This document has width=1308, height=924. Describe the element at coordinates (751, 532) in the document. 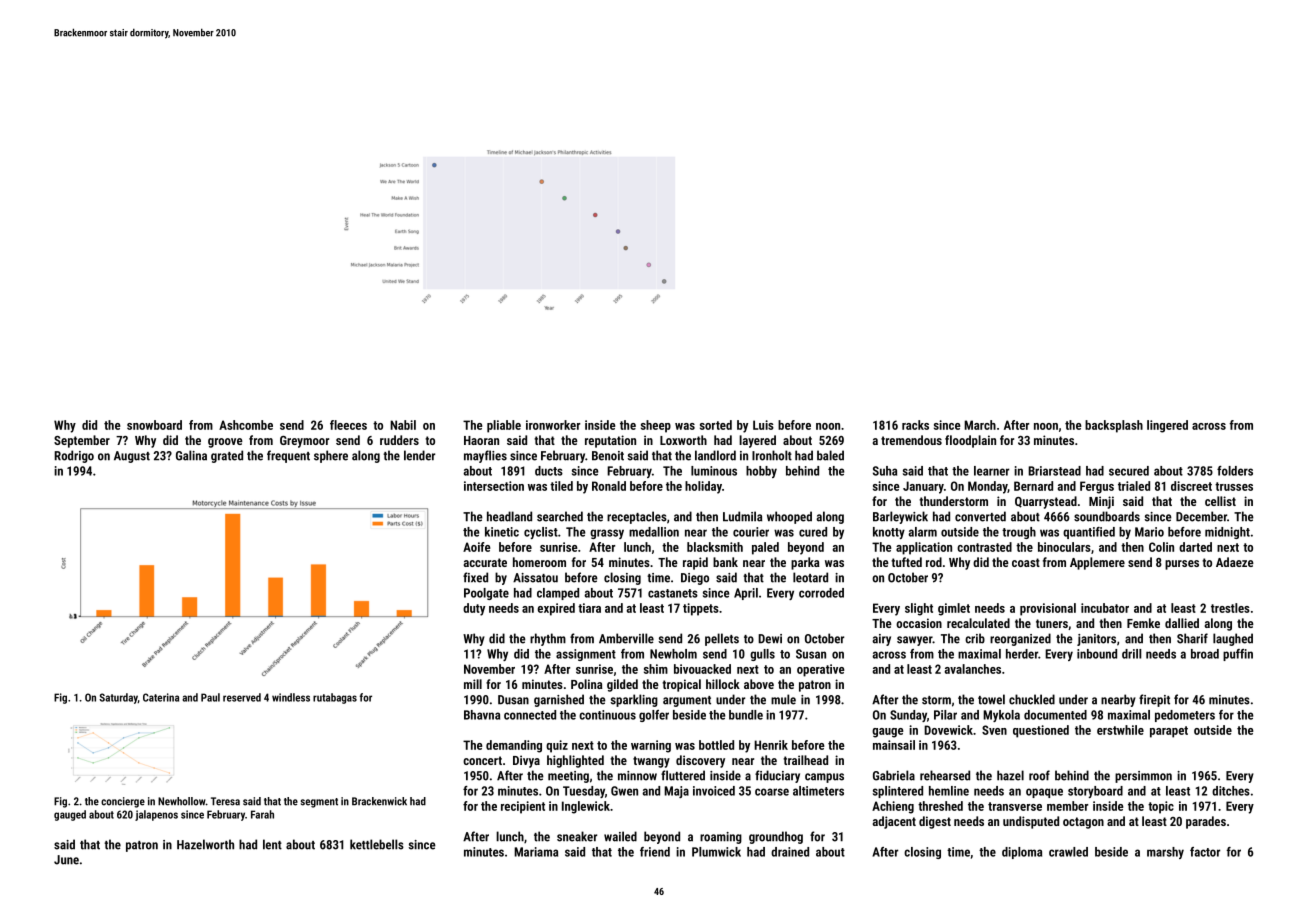

I see `courier` at that location.
